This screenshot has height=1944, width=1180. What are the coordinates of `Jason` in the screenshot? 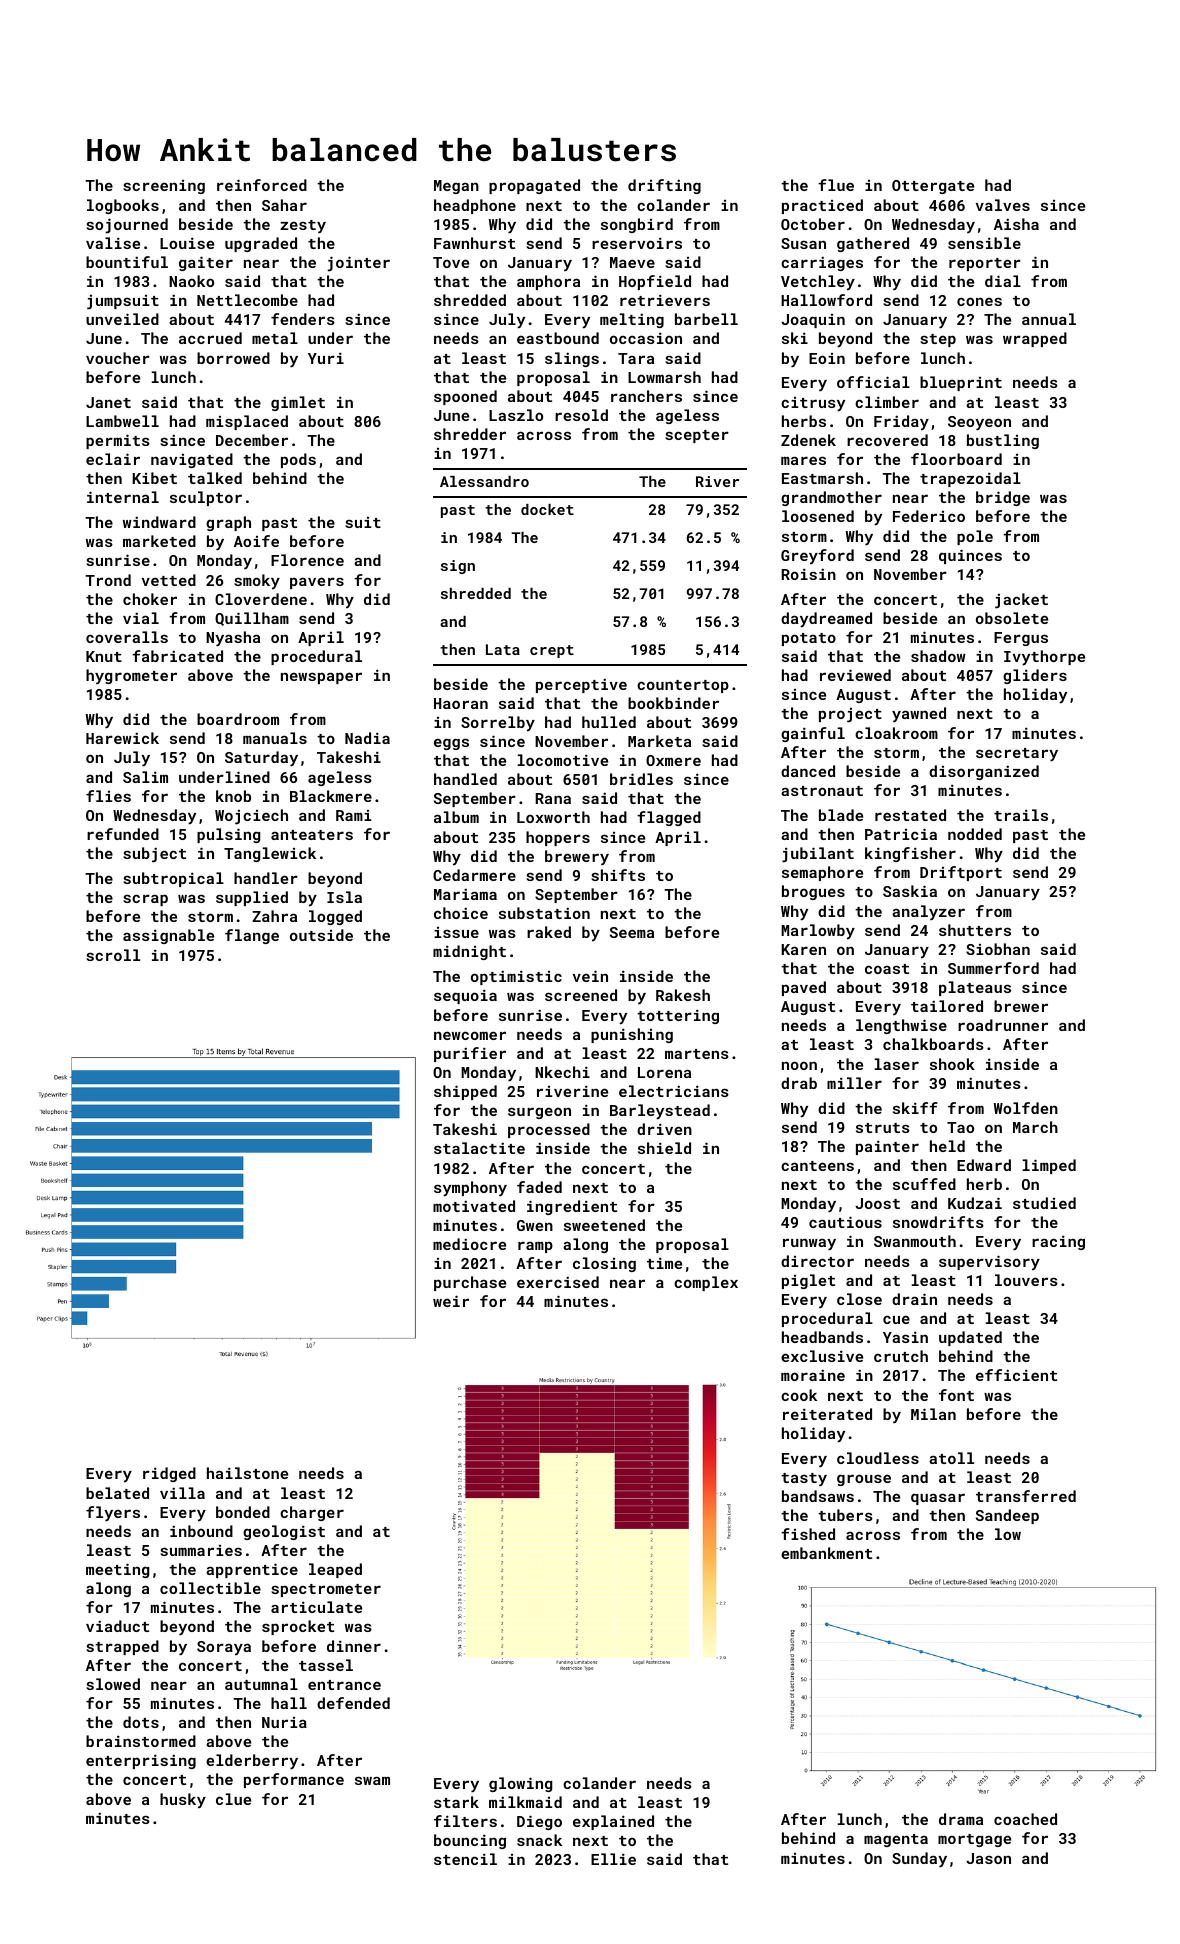 It's located at (988, 1858).
